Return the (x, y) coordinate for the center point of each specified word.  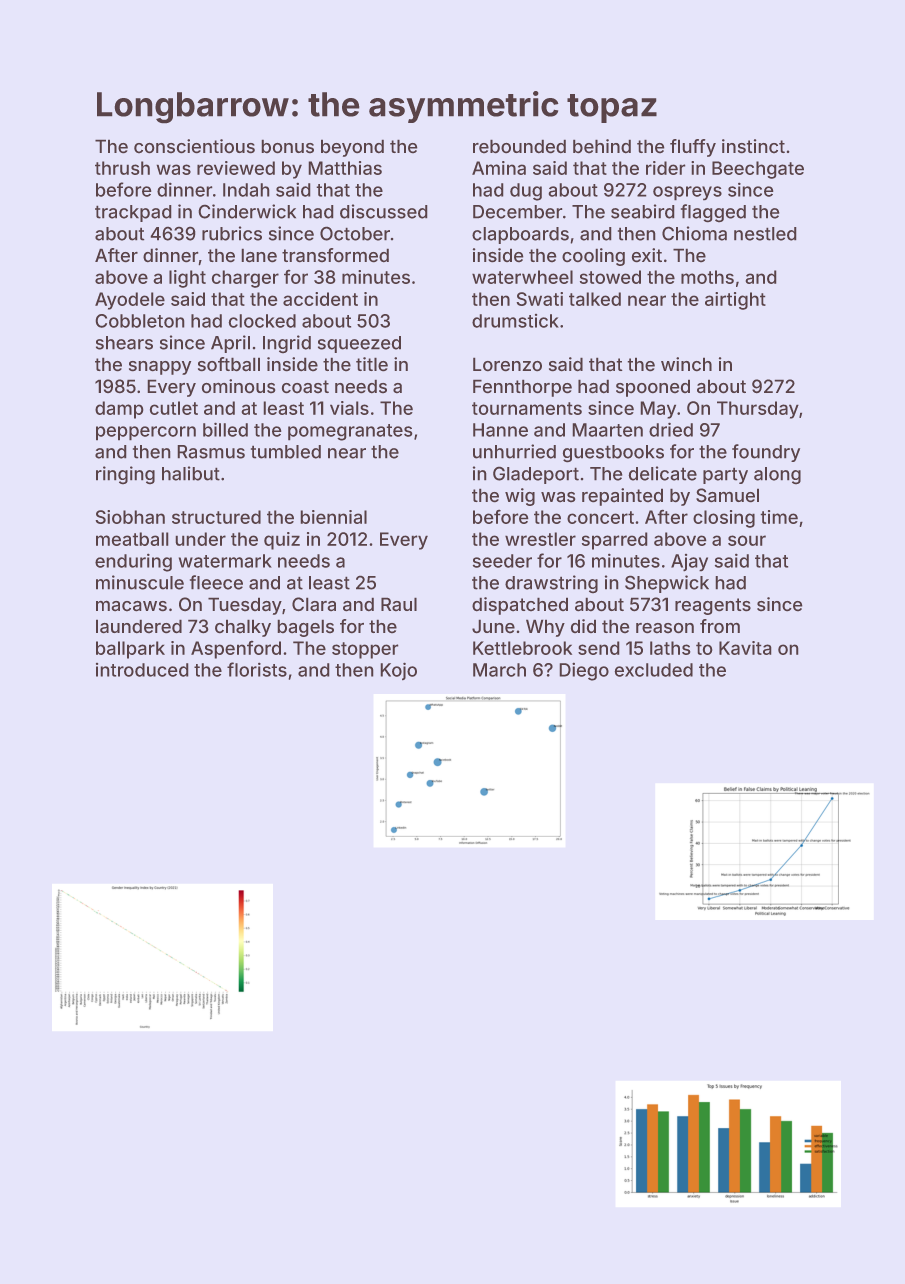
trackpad (133, 213)
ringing (125, 475)
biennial (334, 517)
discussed (383, 211)
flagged (713, 213)
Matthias (345, 168)
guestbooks (613, 453)
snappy (160, 368)
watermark (225, 561)
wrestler (540, 539)
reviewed (236, 168)
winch (686, 364)
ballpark (130, 650)
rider (665, 168)
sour (747, 540)
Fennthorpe (522, 388)
